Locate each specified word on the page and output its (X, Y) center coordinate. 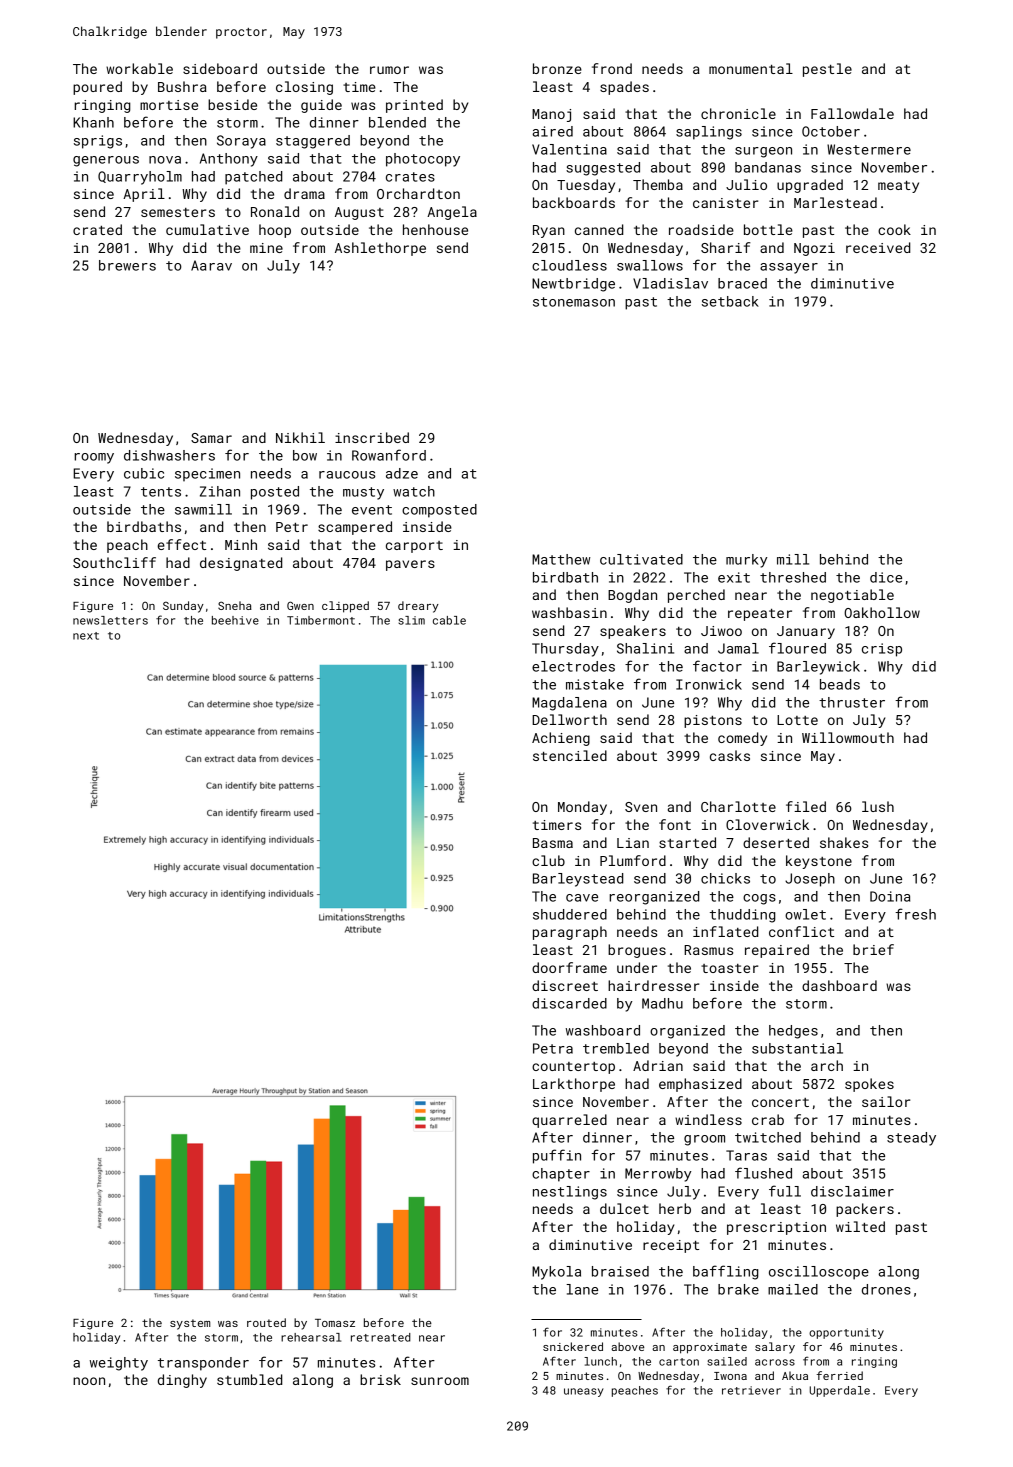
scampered (355, 528)
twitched (768, 1137)
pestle (827, 70)
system (190, 1324)
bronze (557, 68)
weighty (119, 1364)
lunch (600, 1361)
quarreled (569, 1121)
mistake (595, 684)
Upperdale (840, 1391)
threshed (793, 577)
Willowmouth (848, 737)
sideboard (220, 68)
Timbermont (321, 620)
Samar (211, 438)
